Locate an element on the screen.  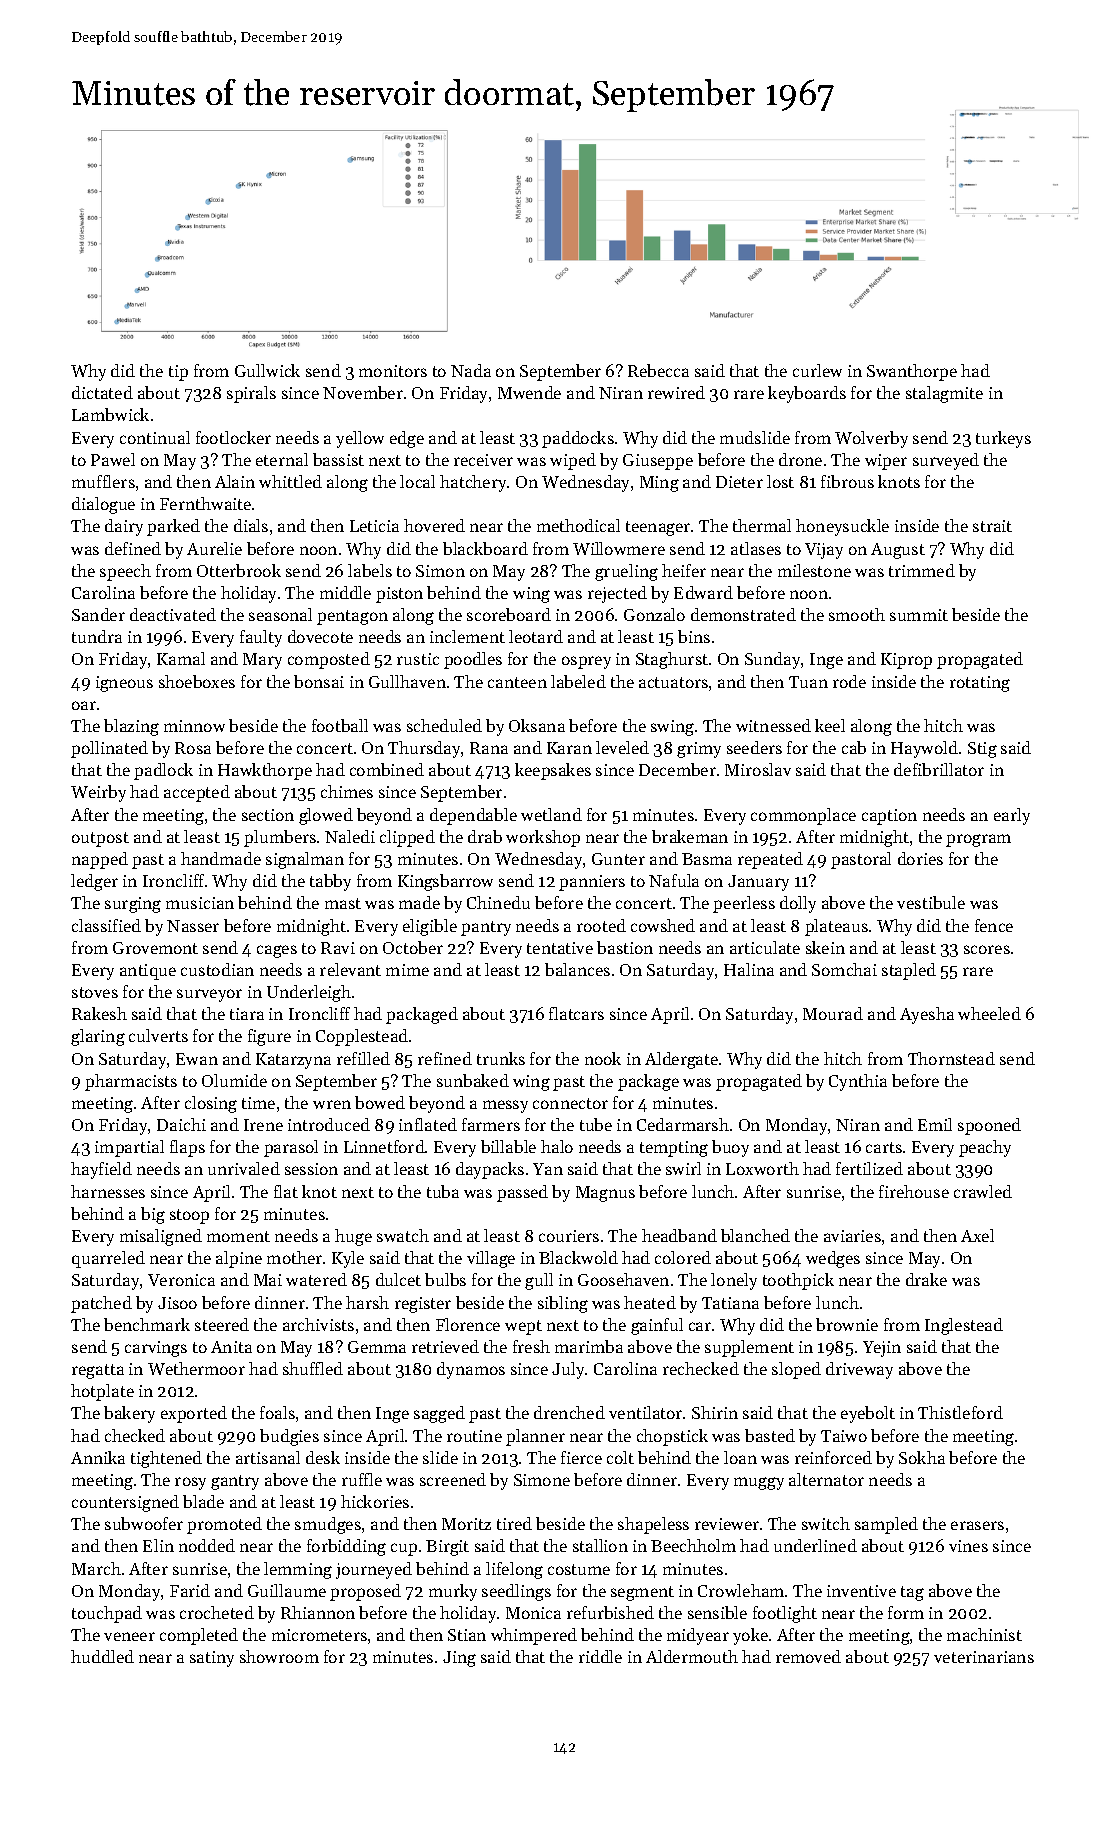
spirals is located at coordinates (251, 394).
